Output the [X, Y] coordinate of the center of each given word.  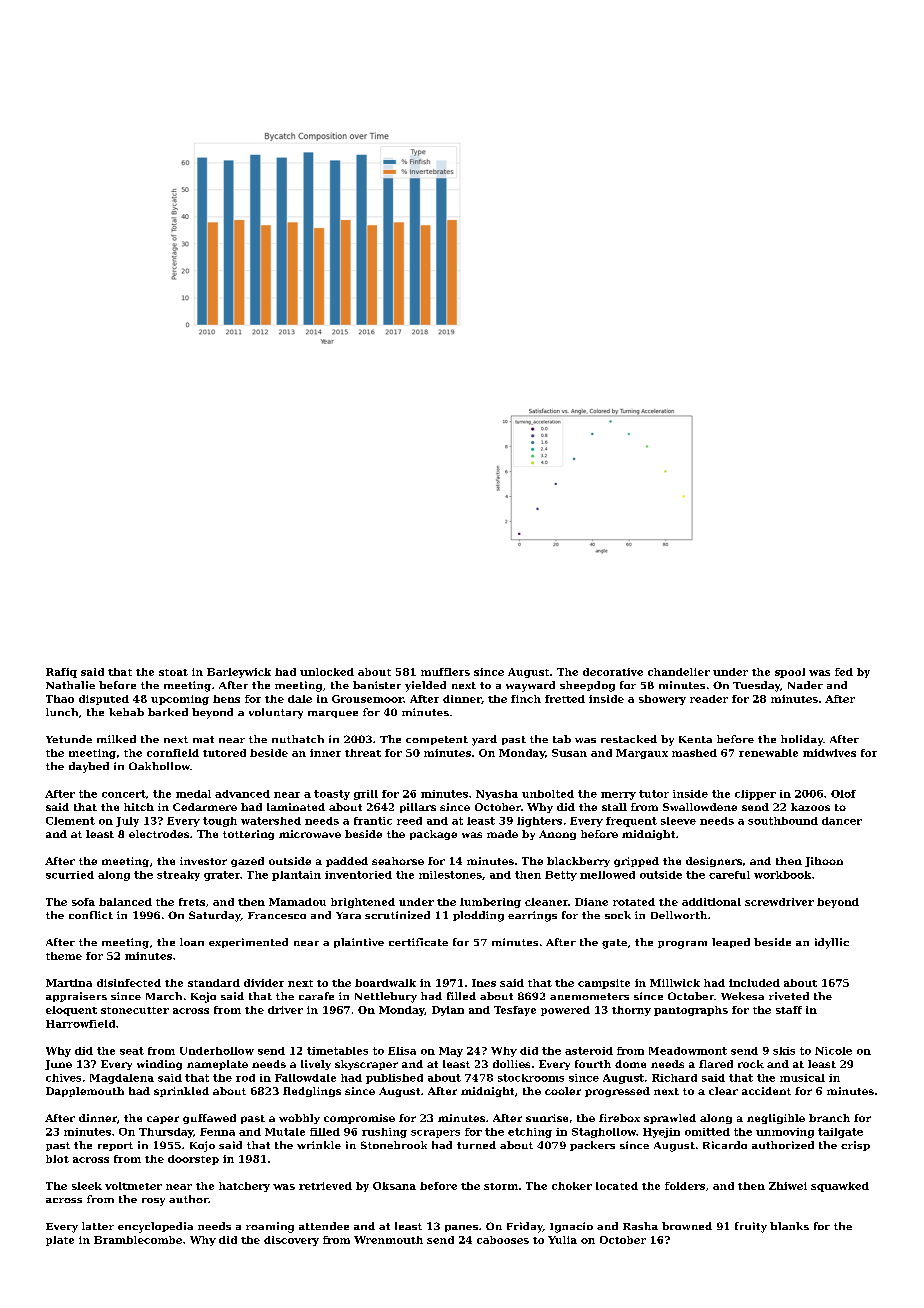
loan [192, 942]
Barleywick [239, 673]
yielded [425, 686]
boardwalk [385, 983]
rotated [634, 902]
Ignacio [571, 1227]
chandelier [679, 672]
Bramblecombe [138, 1240]
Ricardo [725, 1145]
